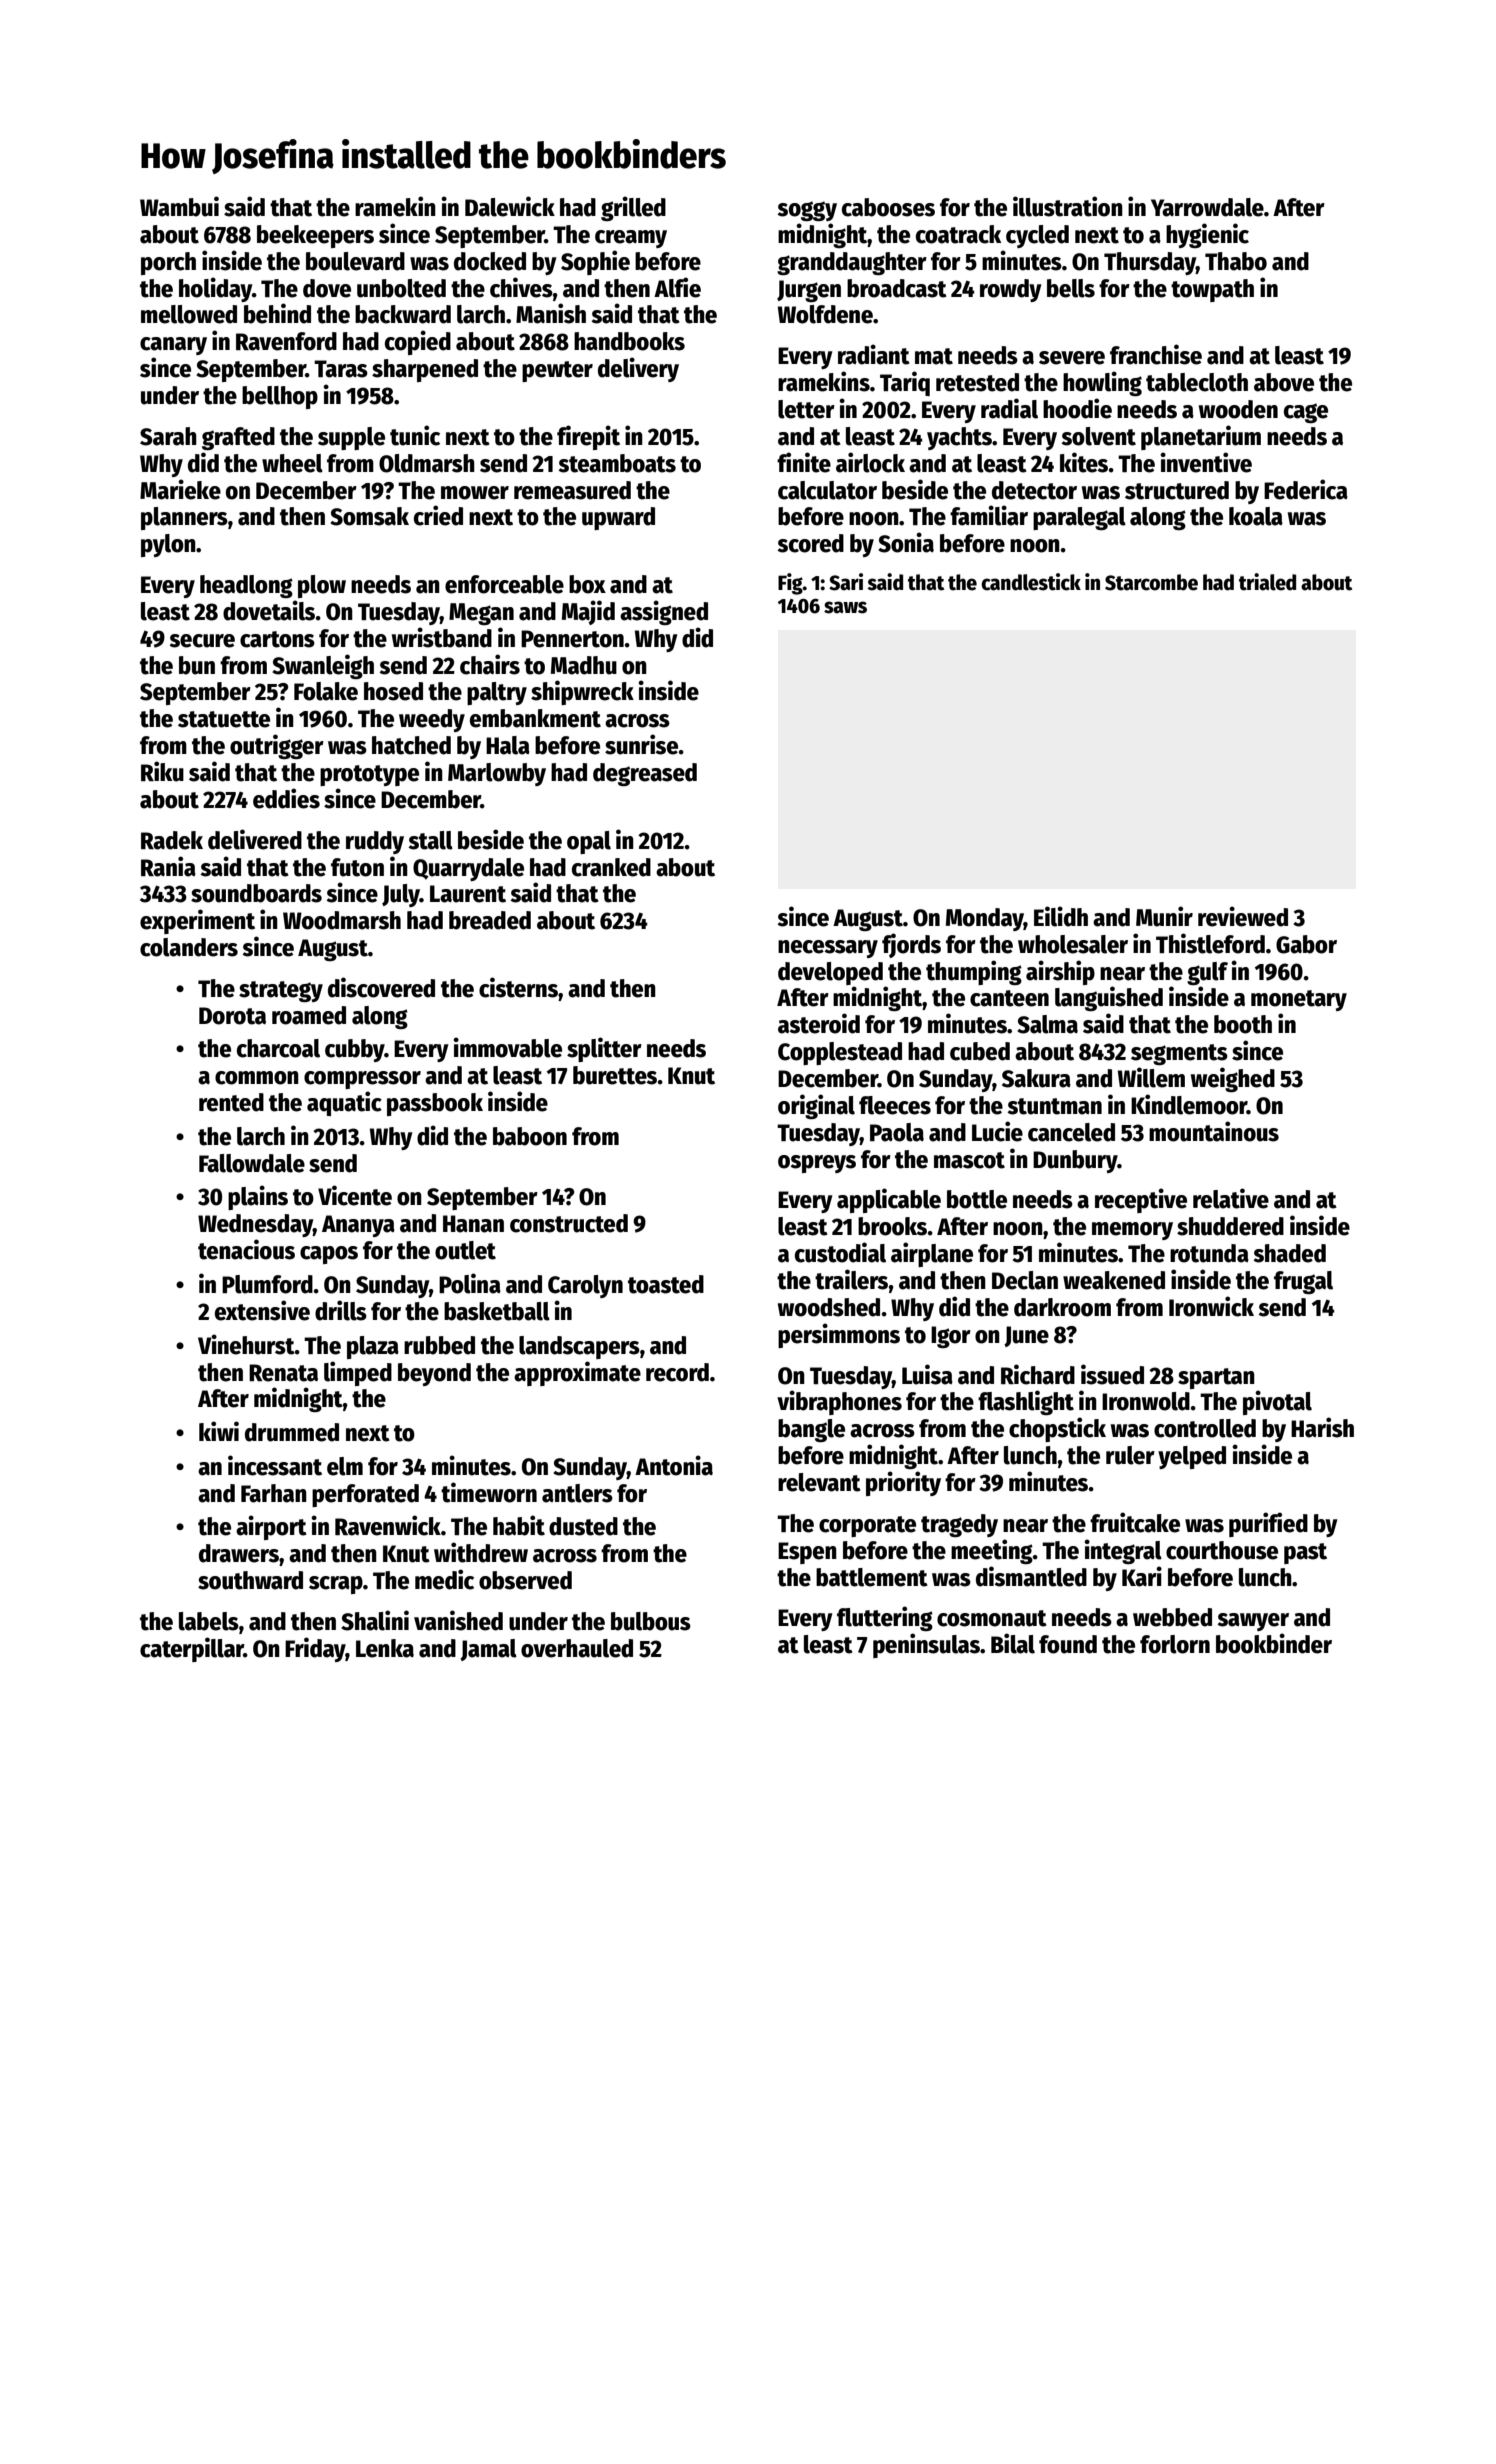 The image size is (1496, 2464). What do you see at coordinates (811, 1430) in the page?
I see `bangle` at bounding box center [811, 1430].
